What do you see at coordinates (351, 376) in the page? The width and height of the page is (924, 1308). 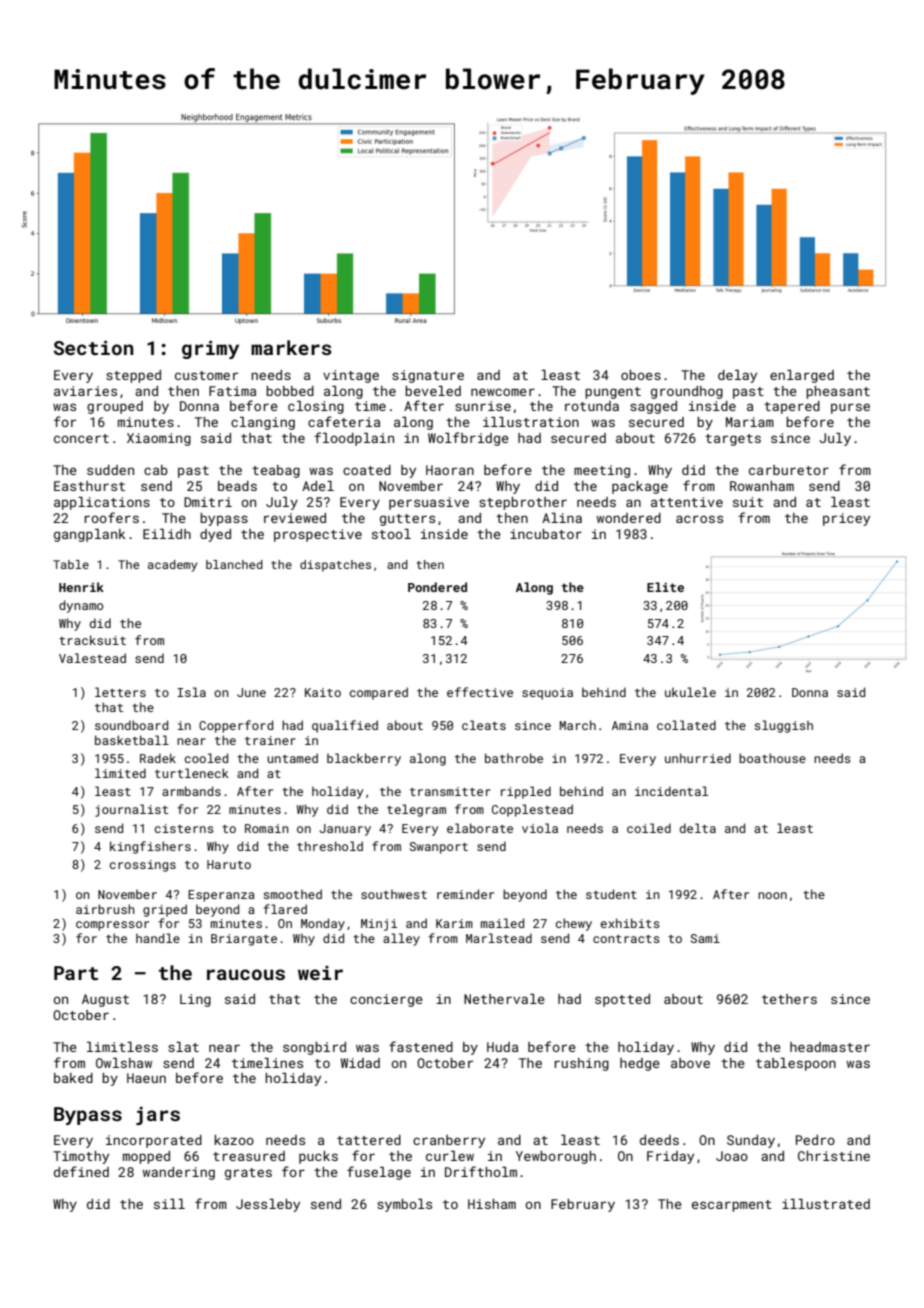 I see `vintage` at bounding box center [351, 376].
